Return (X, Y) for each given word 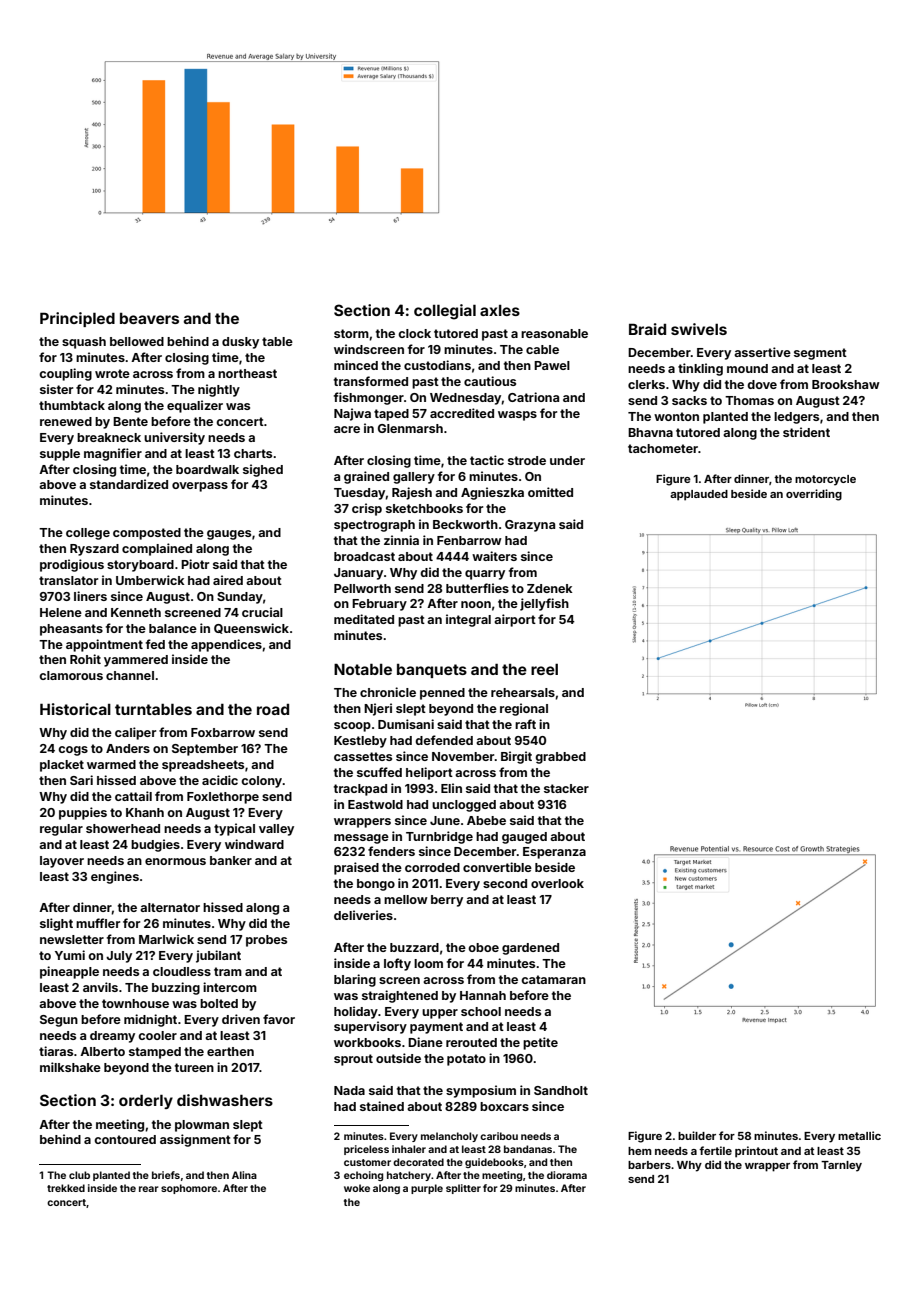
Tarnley (841, 1166)
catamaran (553, 979)
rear (149, 1189)
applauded (699, 495)
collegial (445, 312)
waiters (494, 556)
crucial (262, 612)
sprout (353, 1060)
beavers (149, 318)
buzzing (176, 988)
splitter (463, 1189)
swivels (699, 329)
